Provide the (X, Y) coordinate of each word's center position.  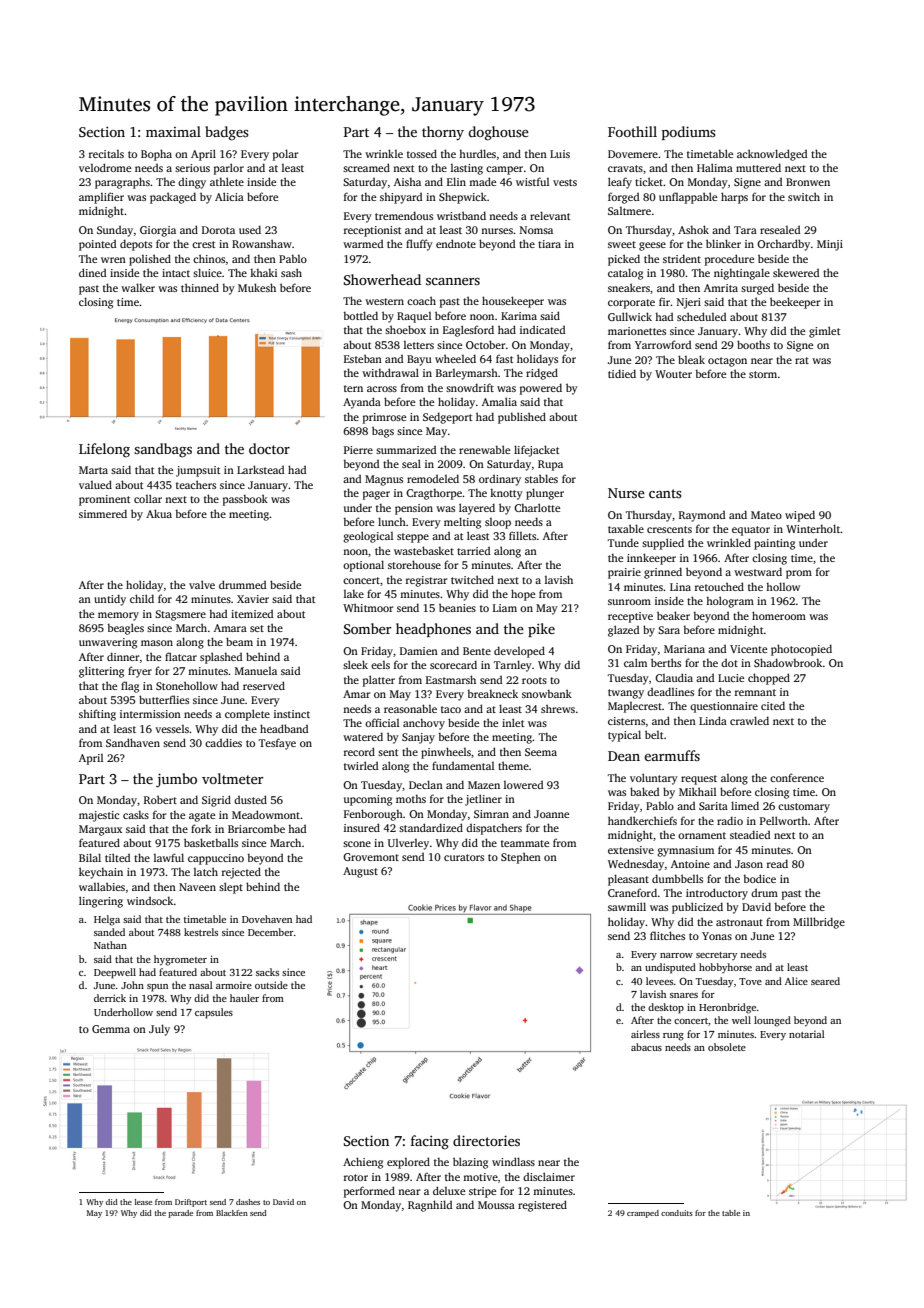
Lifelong (104, 450)
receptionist (372, 231)
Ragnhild (430, 1206)
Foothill (632, 131)
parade (180, 1214)
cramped (643, 1214)
